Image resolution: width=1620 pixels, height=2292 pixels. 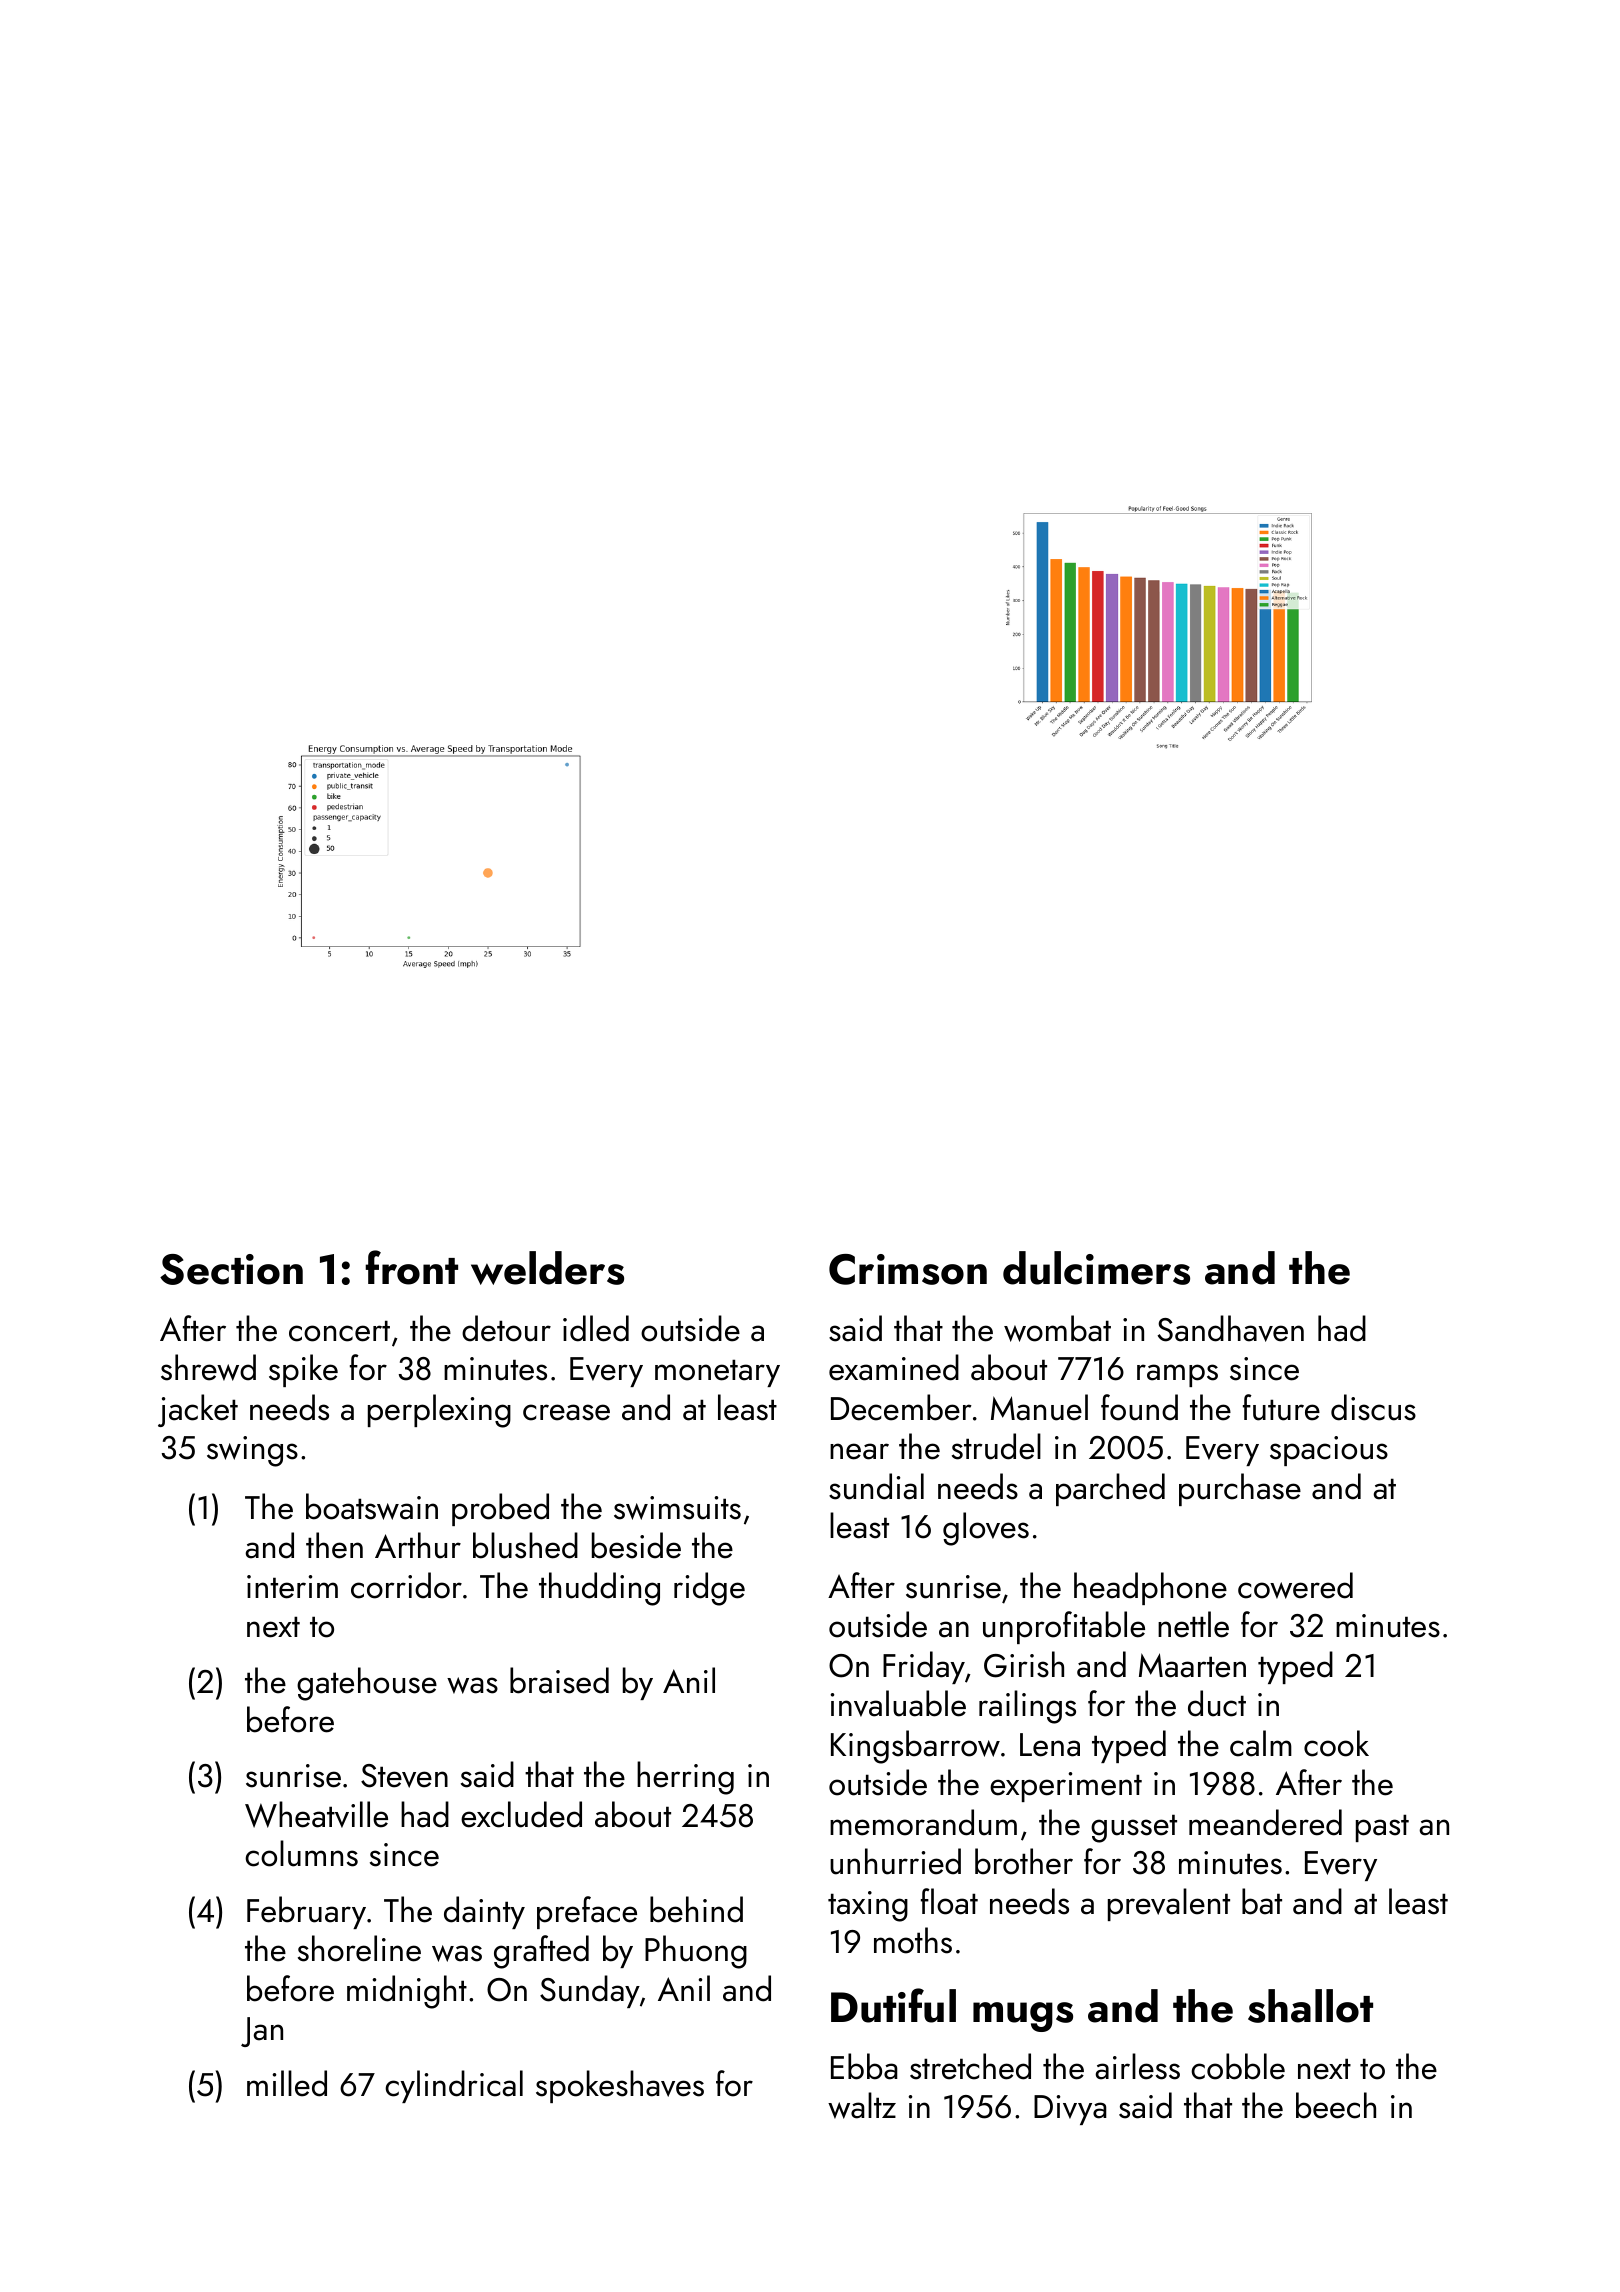 I want to click on shoreline, so click(x=359, y=1948).
